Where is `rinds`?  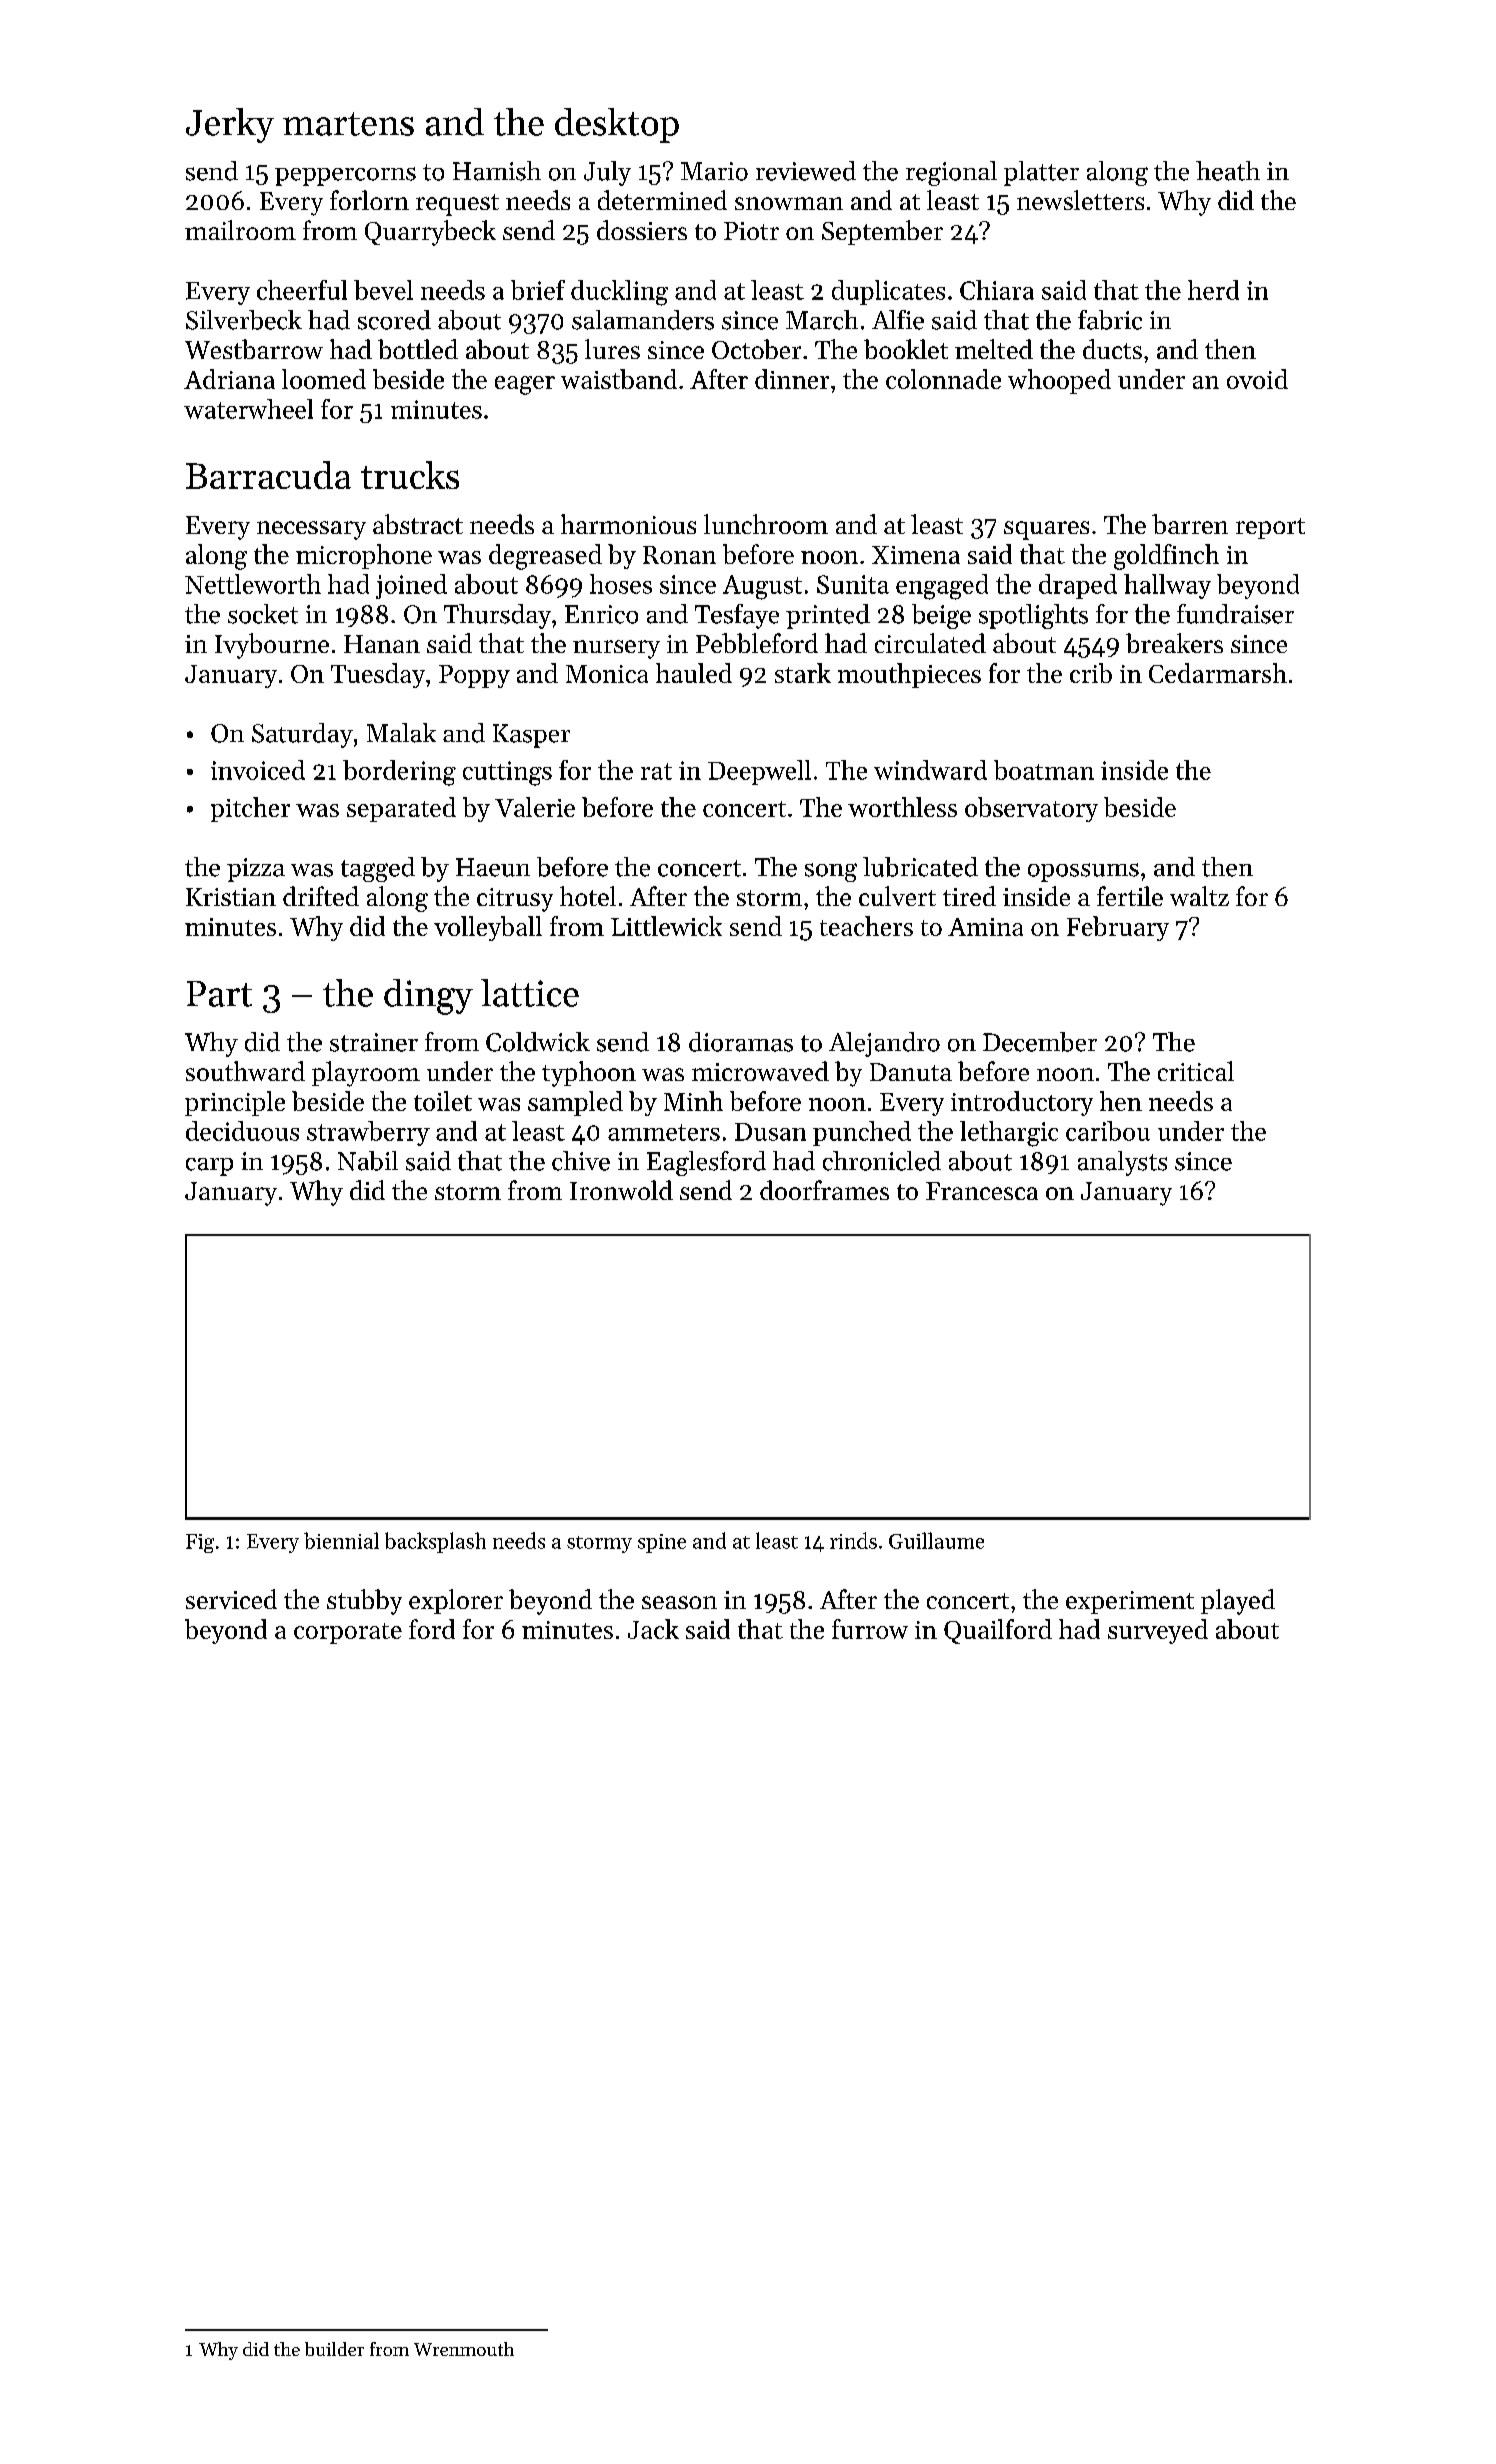
rinds is located at coordinates (853, 1540).
